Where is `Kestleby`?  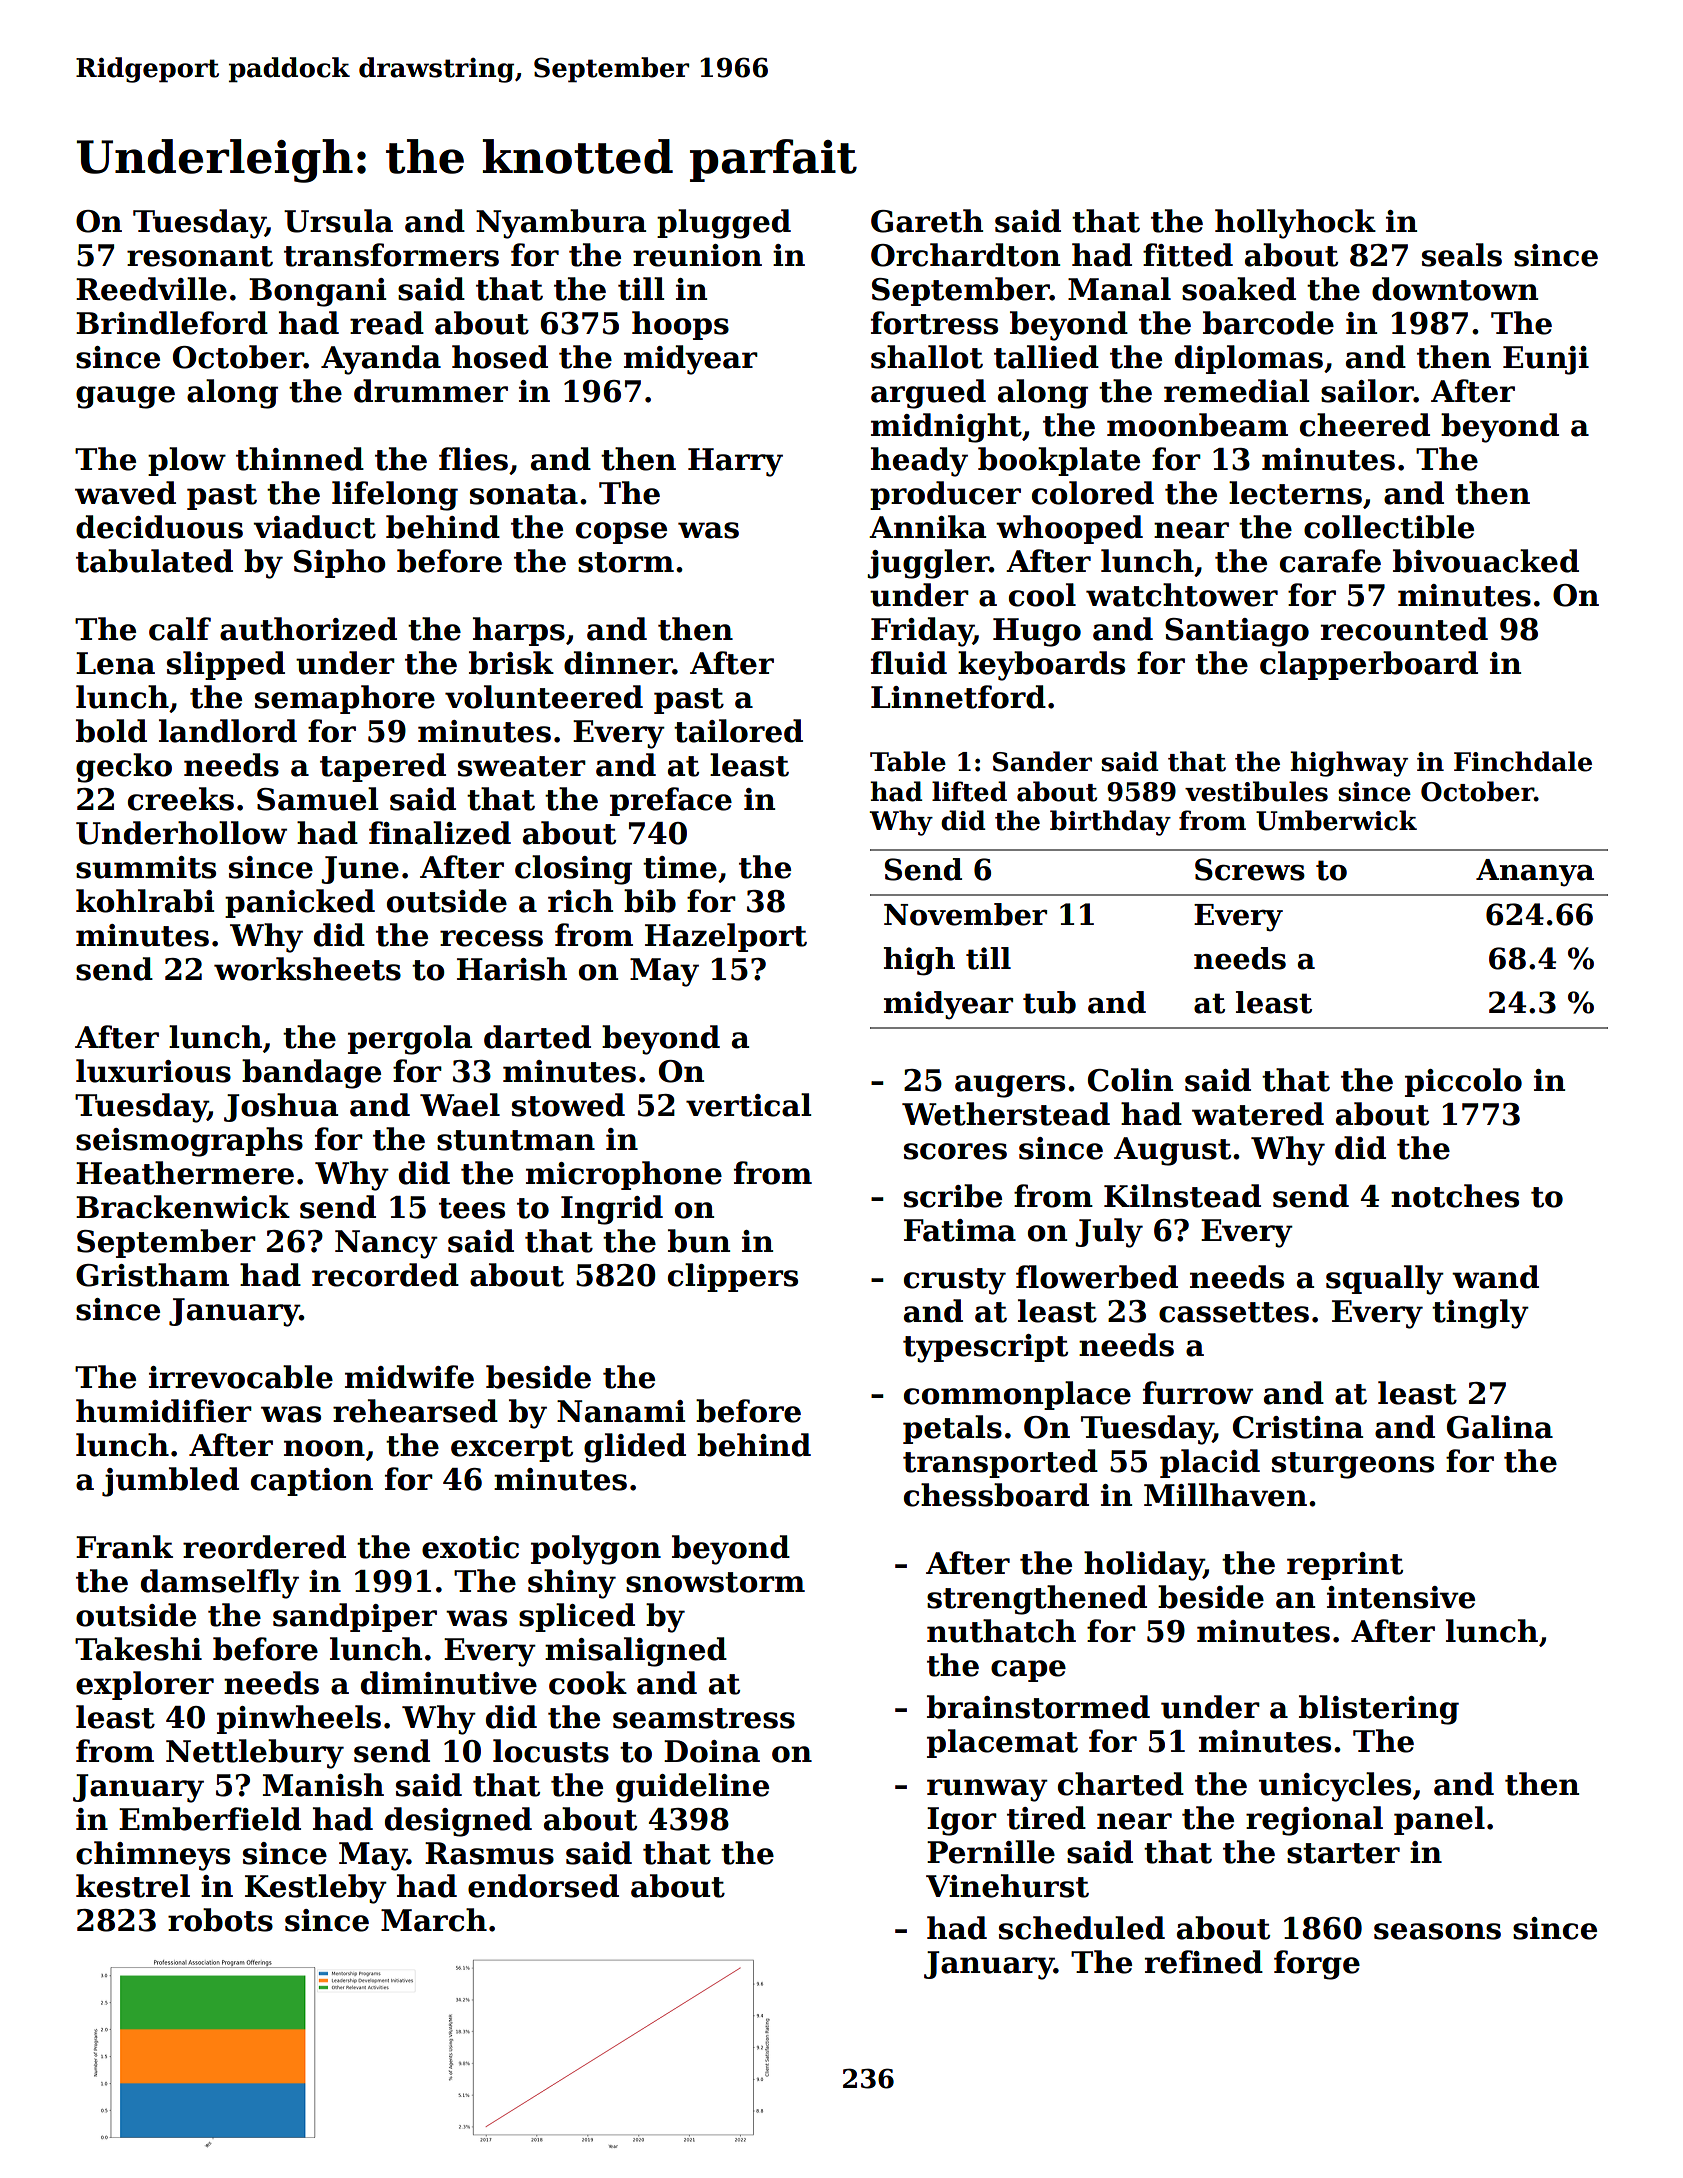 Kestleby is located at coordinates (316, 1889).
